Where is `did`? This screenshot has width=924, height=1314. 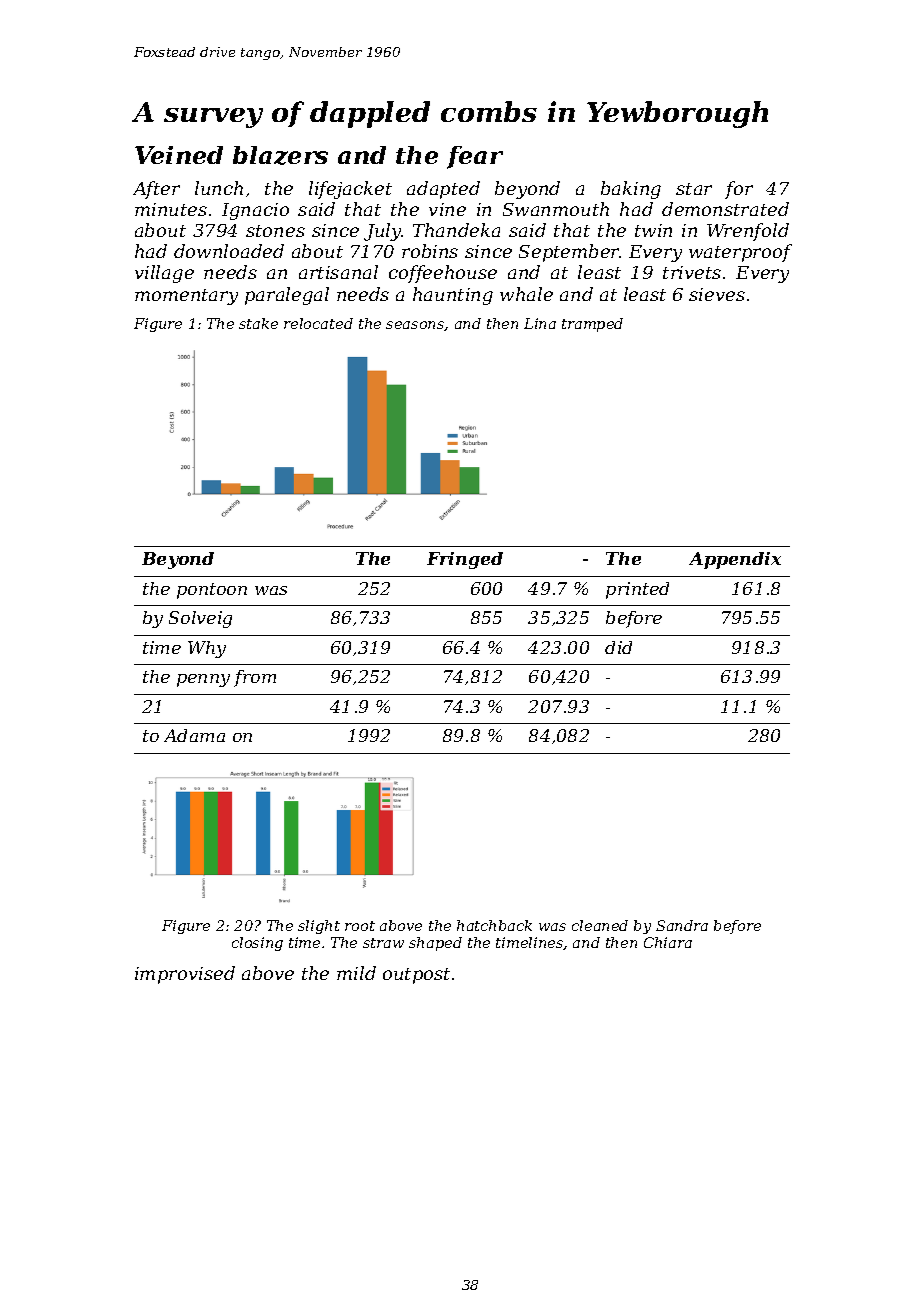 did is located at coordinates (618, 647).
